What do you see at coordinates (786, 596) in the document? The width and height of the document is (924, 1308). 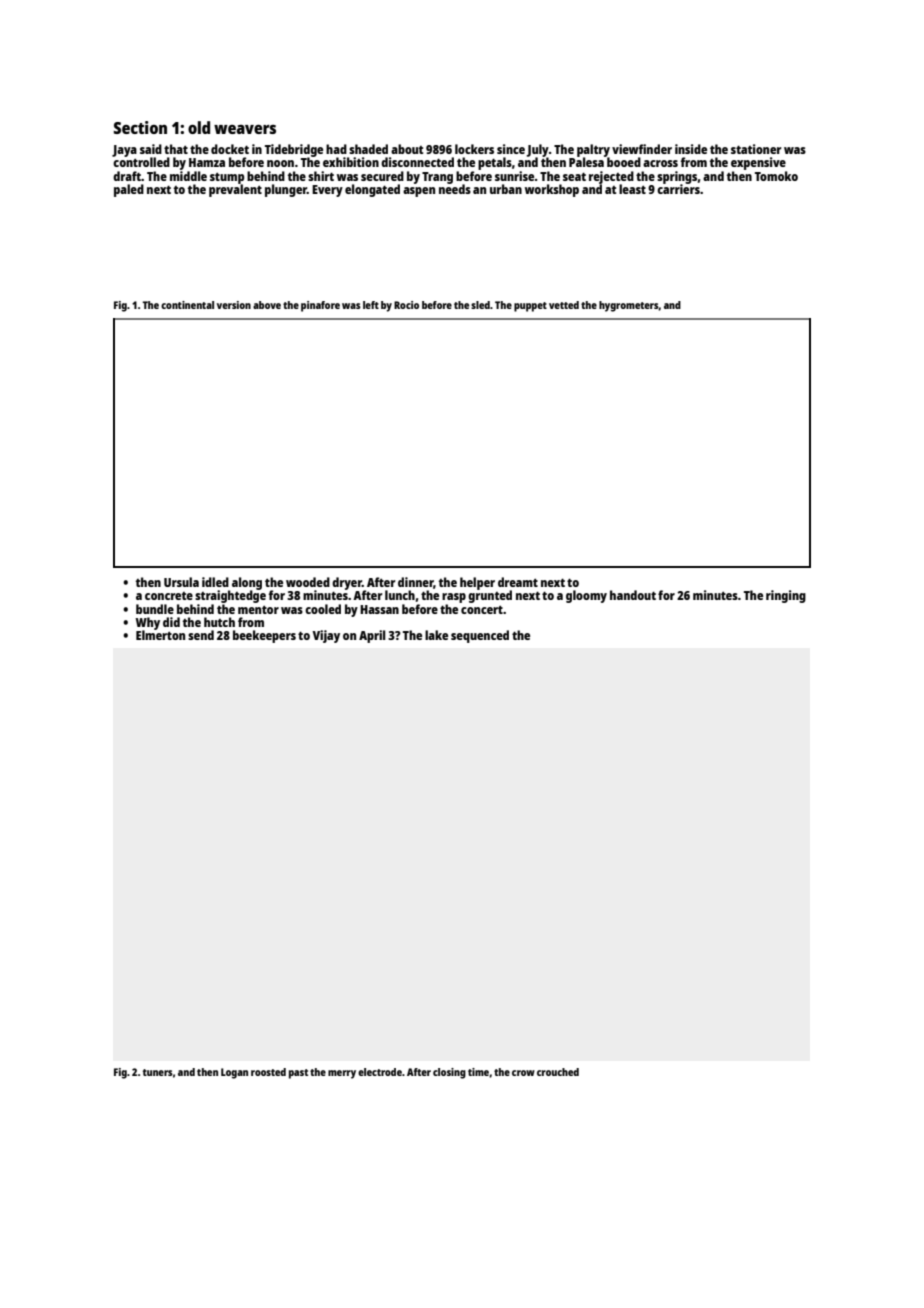 I see `ringing` at bounding box center [786, 596].
